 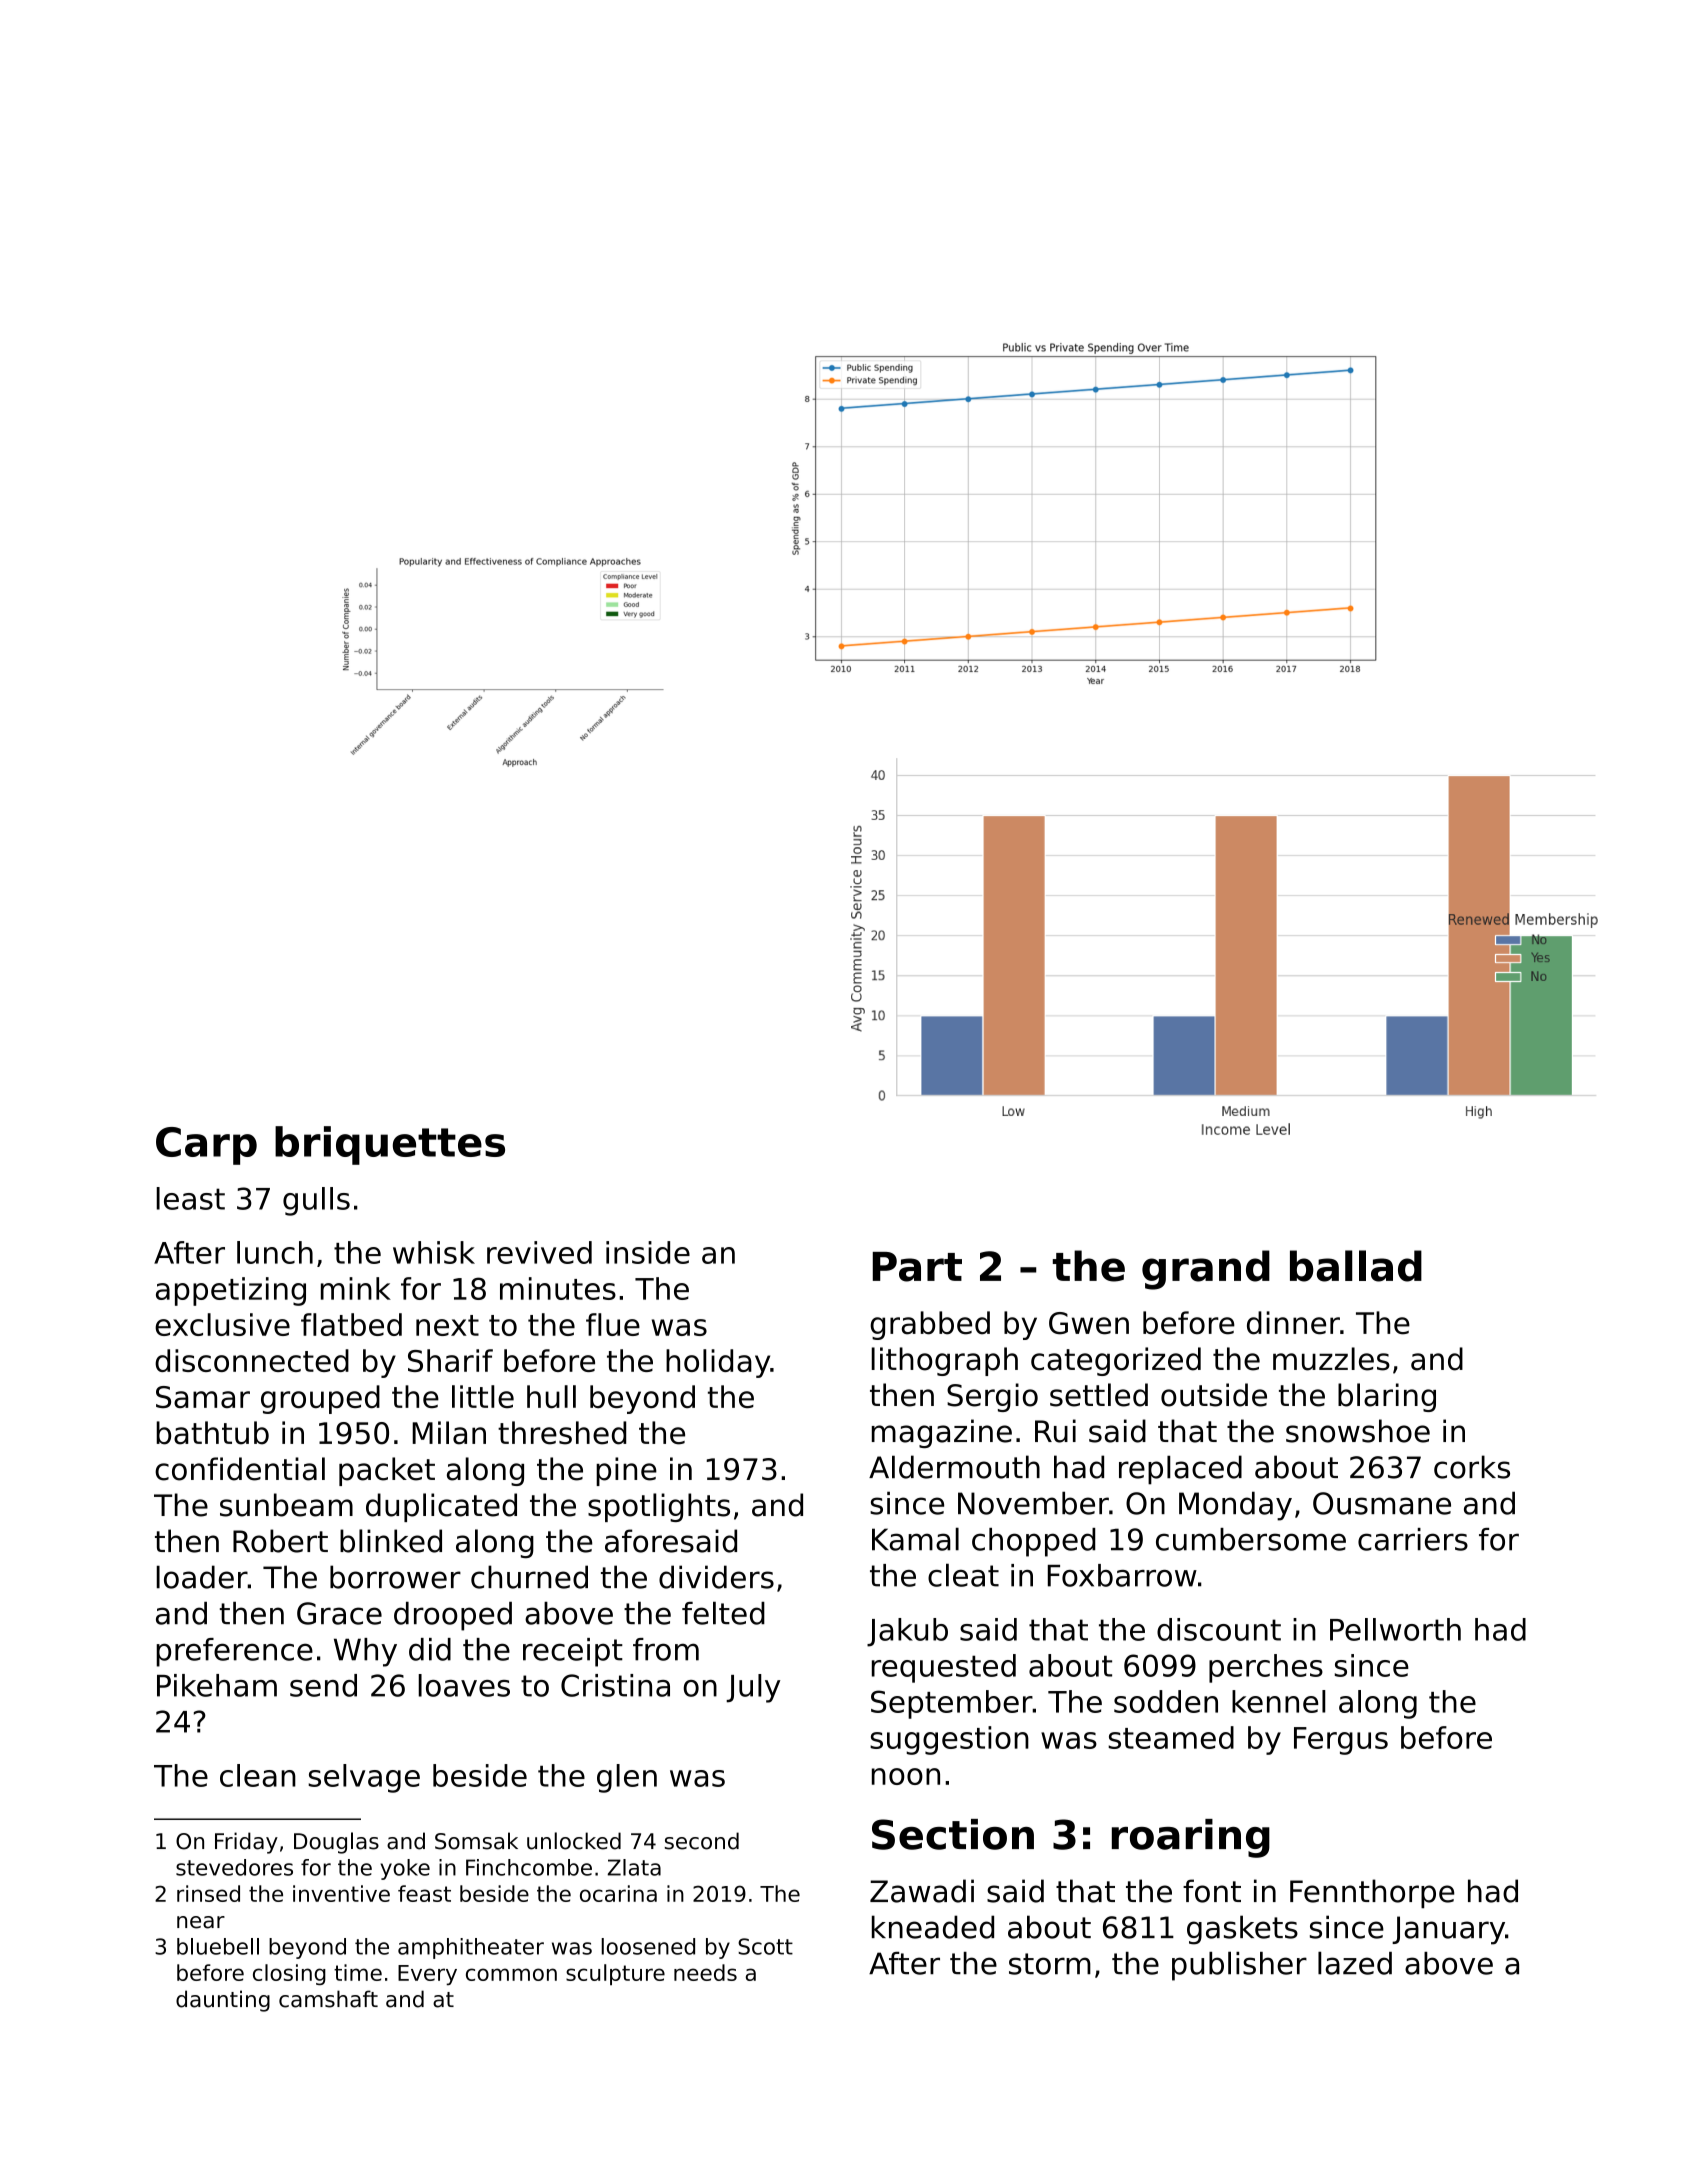 What do you see at coordinates (1293, 1323) in the image?
I see `dinner` at bounding box center [1293, 1323].
